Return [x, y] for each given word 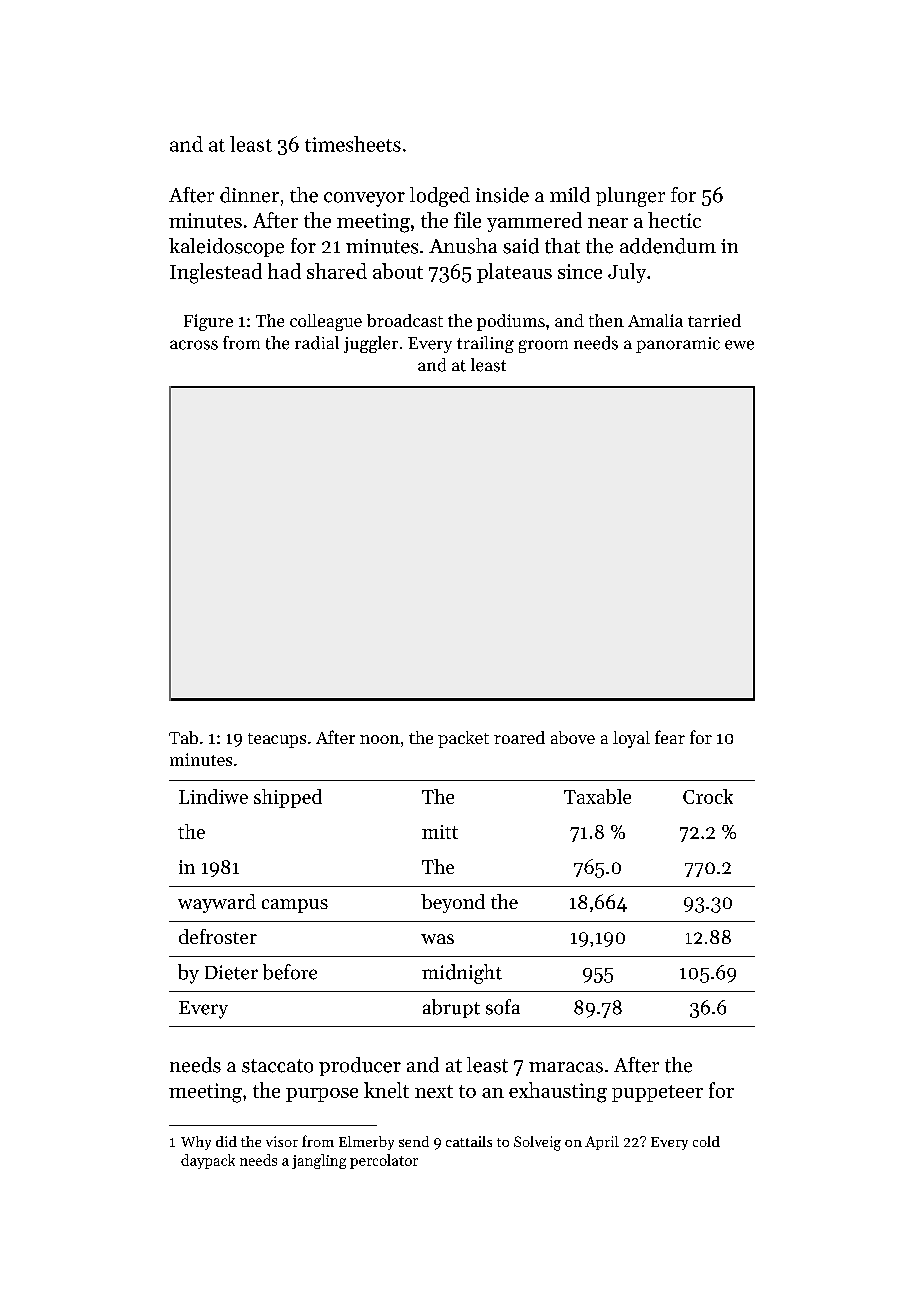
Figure [208, 322]
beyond [453, 903]
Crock [708, 796]
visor [282, 1141]
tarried [714, 320]
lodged [440, 197]
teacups [277, 740]
